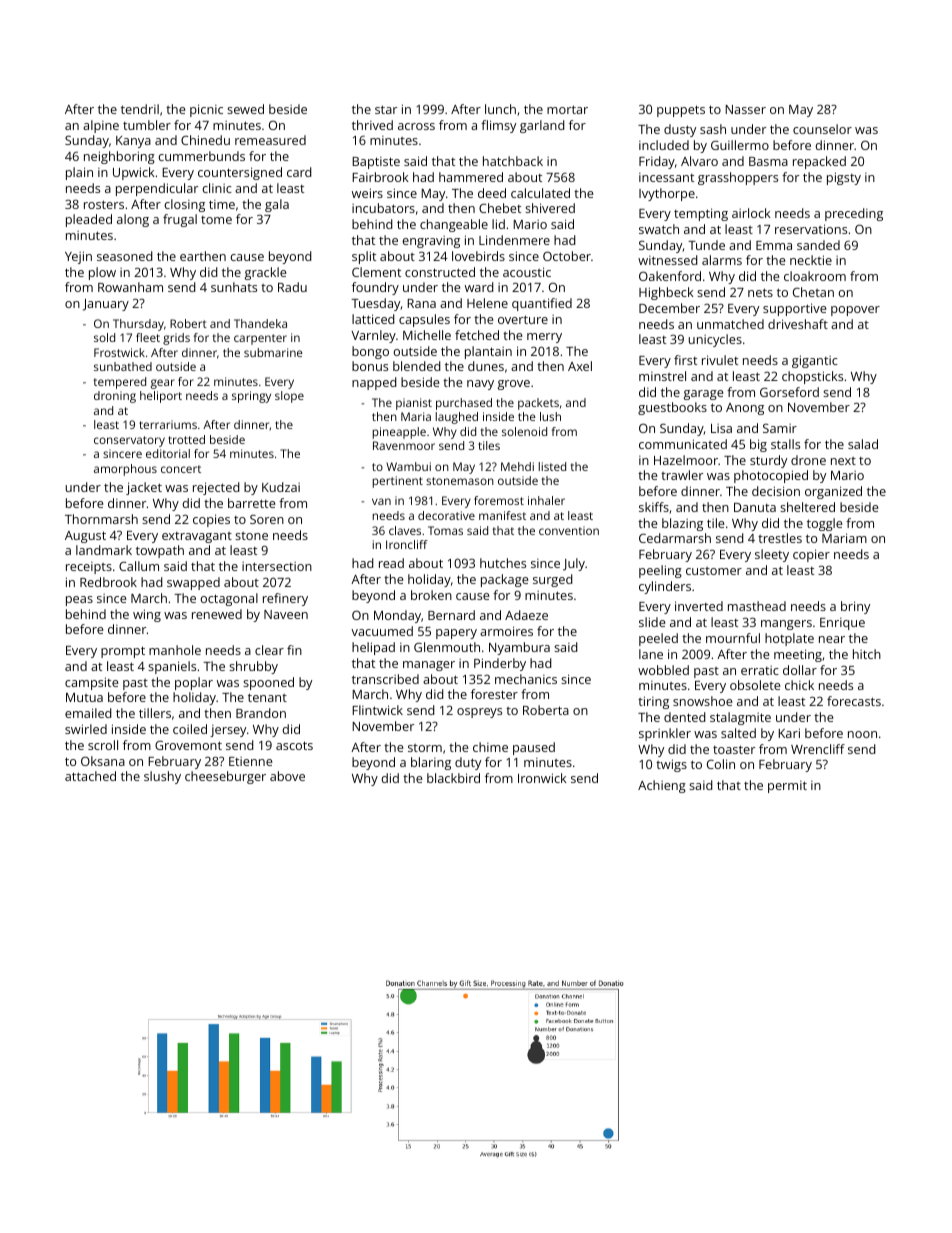 Image resolution: width=952 pixels, height=1233 pixels. Describe the element at coordinates (139, 566) in the page. I see `Callum` at that location.
